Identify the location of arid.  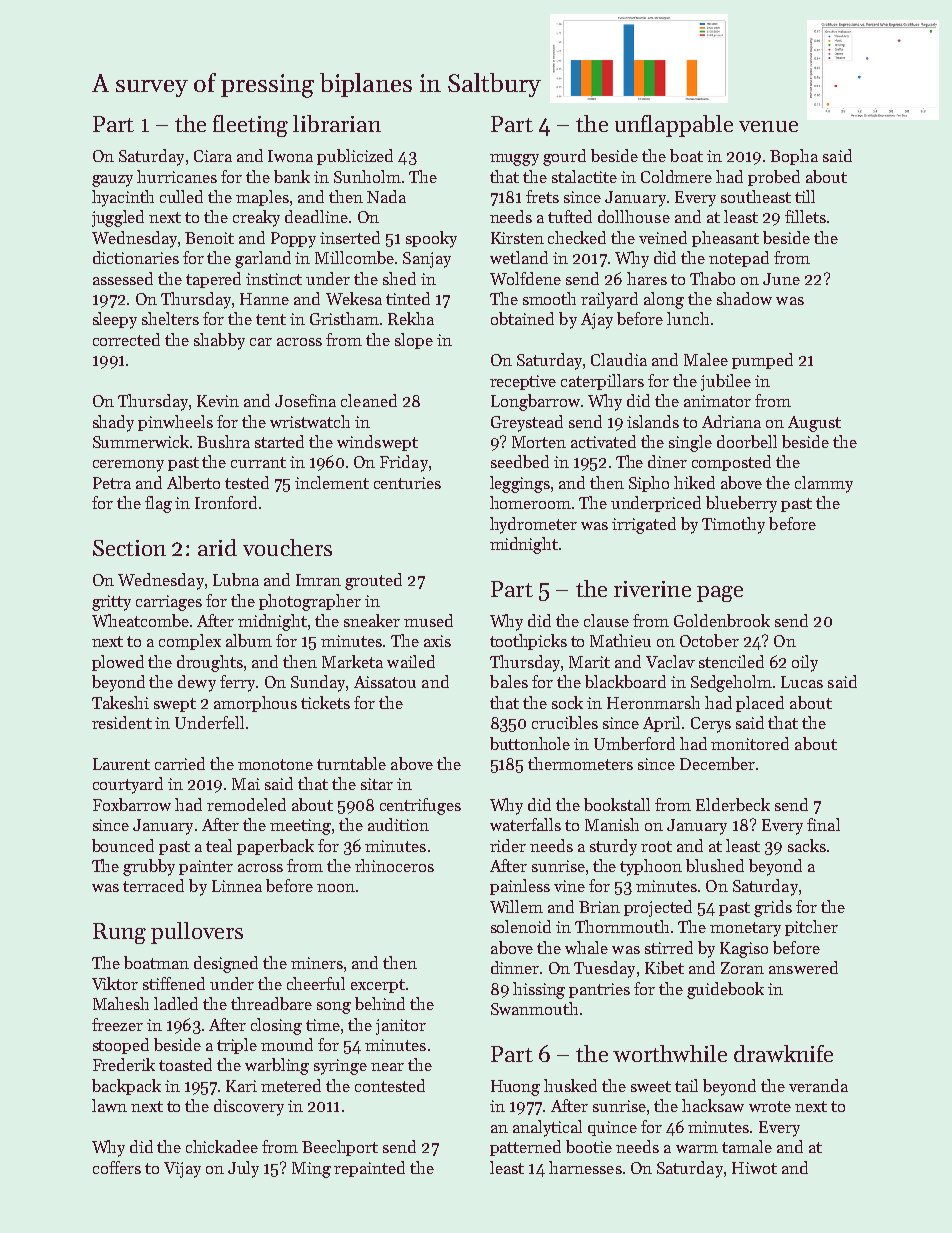
(217, 547).
